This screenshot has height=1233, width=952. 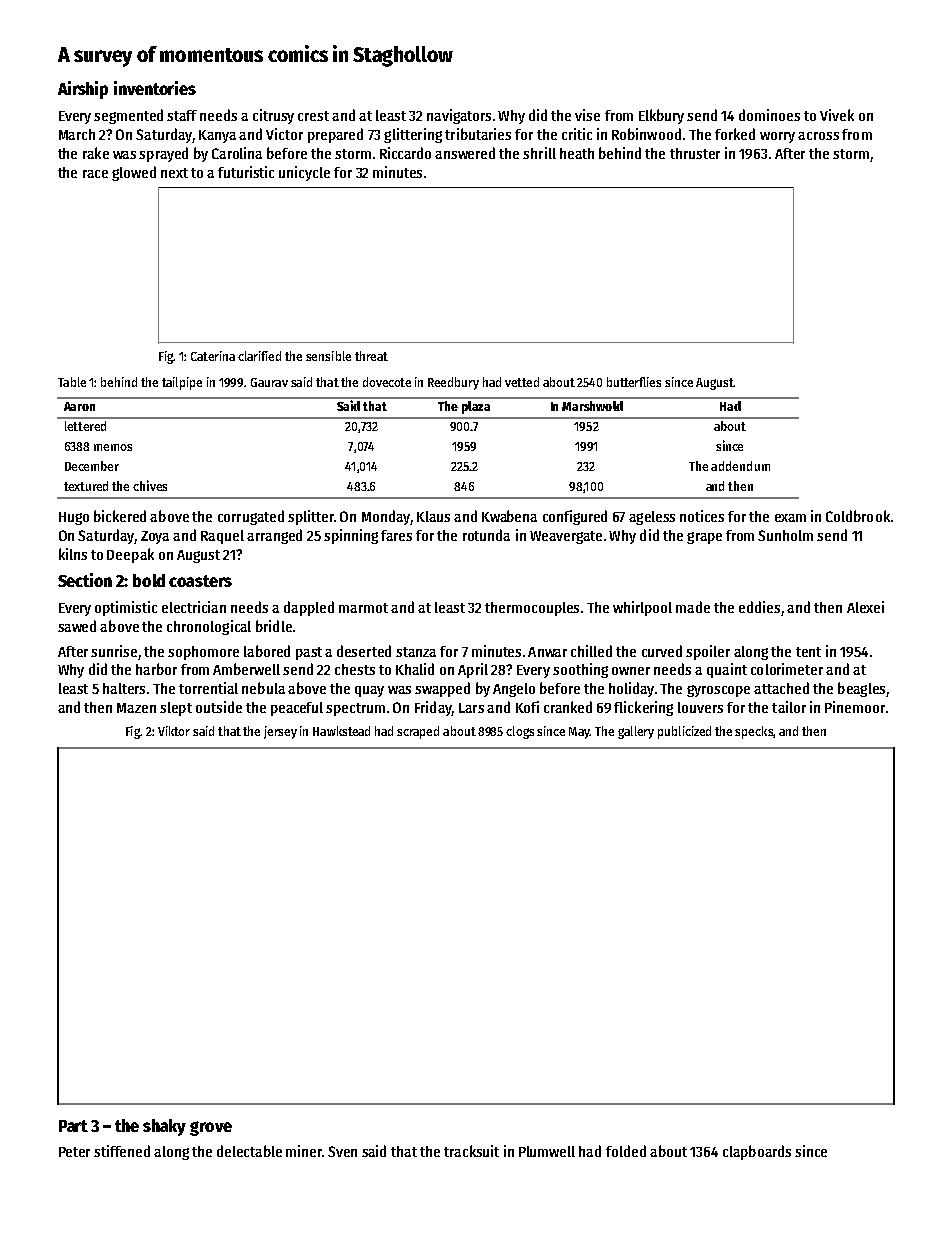 I want to click on Kwabena, so click(x=509, y=516).
